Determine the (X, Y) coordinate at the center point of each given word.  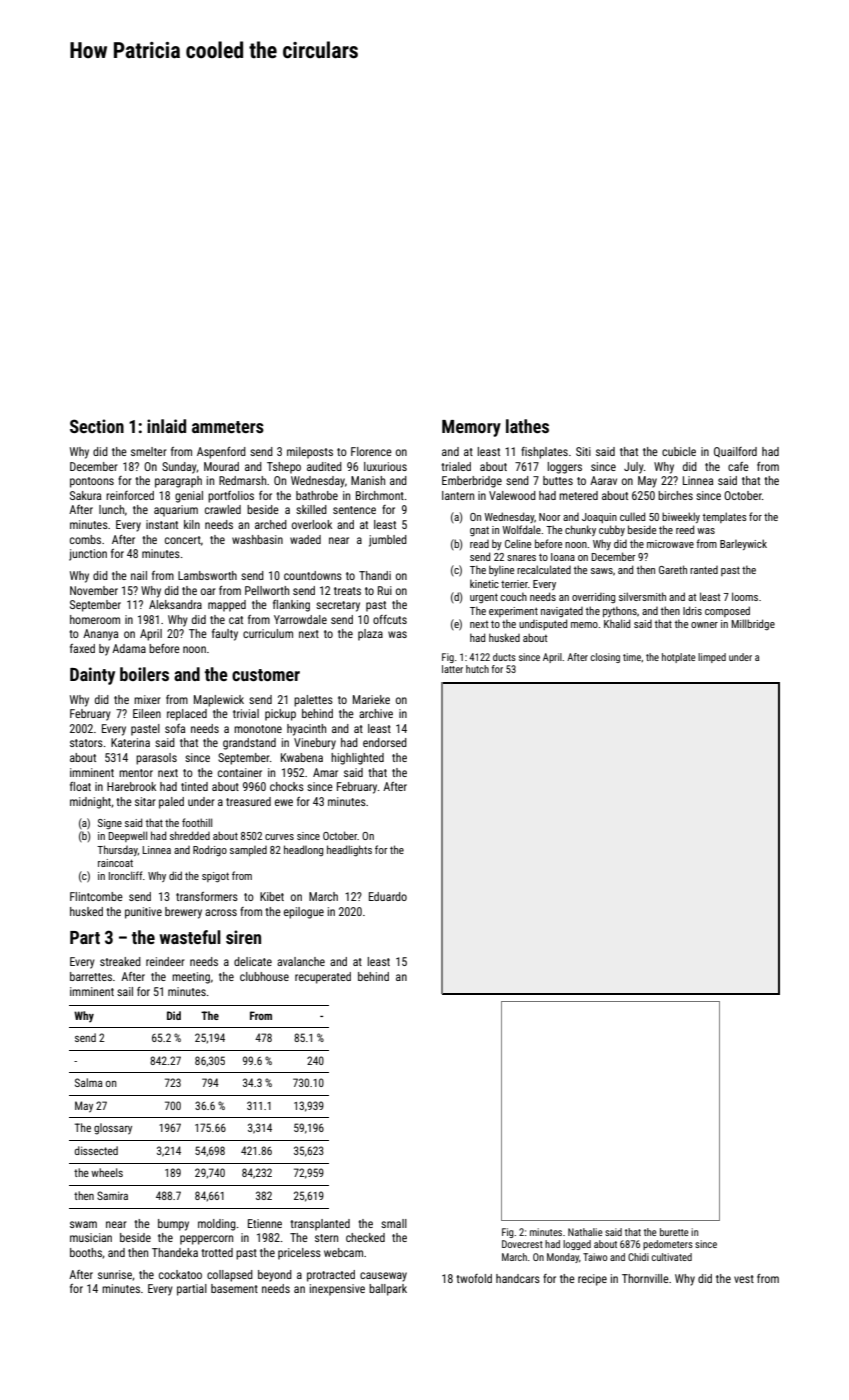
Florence (371, 451)
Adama (129, 648)
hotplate (679, 658)
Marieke (371, 699)
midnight (90, 803)
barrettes (91, 976)
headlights (349, 850)
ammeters (228, 427)
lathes (527, 426)
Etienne (265, 1223)
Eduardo (388, 896)
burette (674, 1232)
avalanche (301, 961)
